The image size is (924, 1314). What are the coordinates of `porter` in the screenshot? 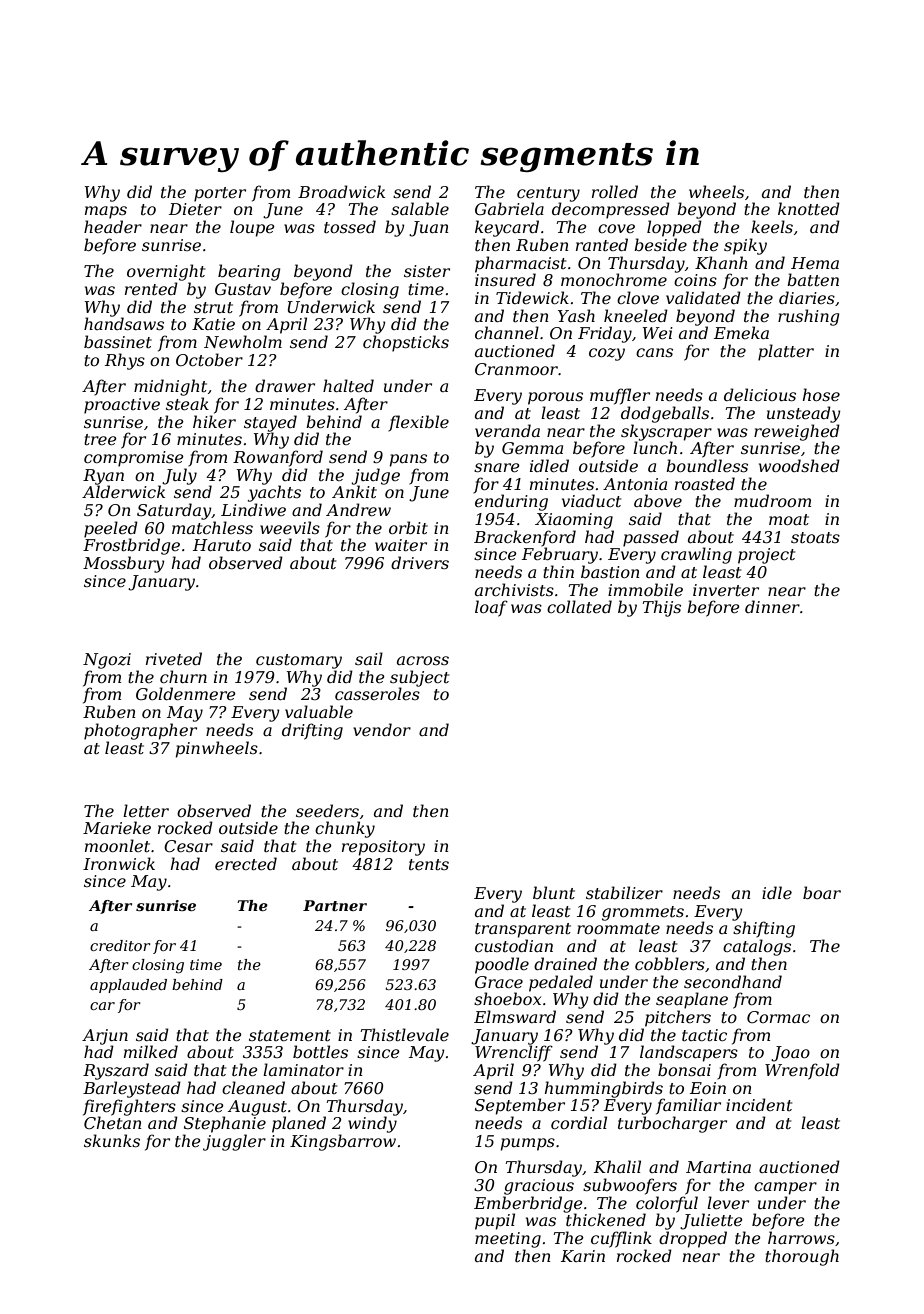 It's located at (220, 194).
